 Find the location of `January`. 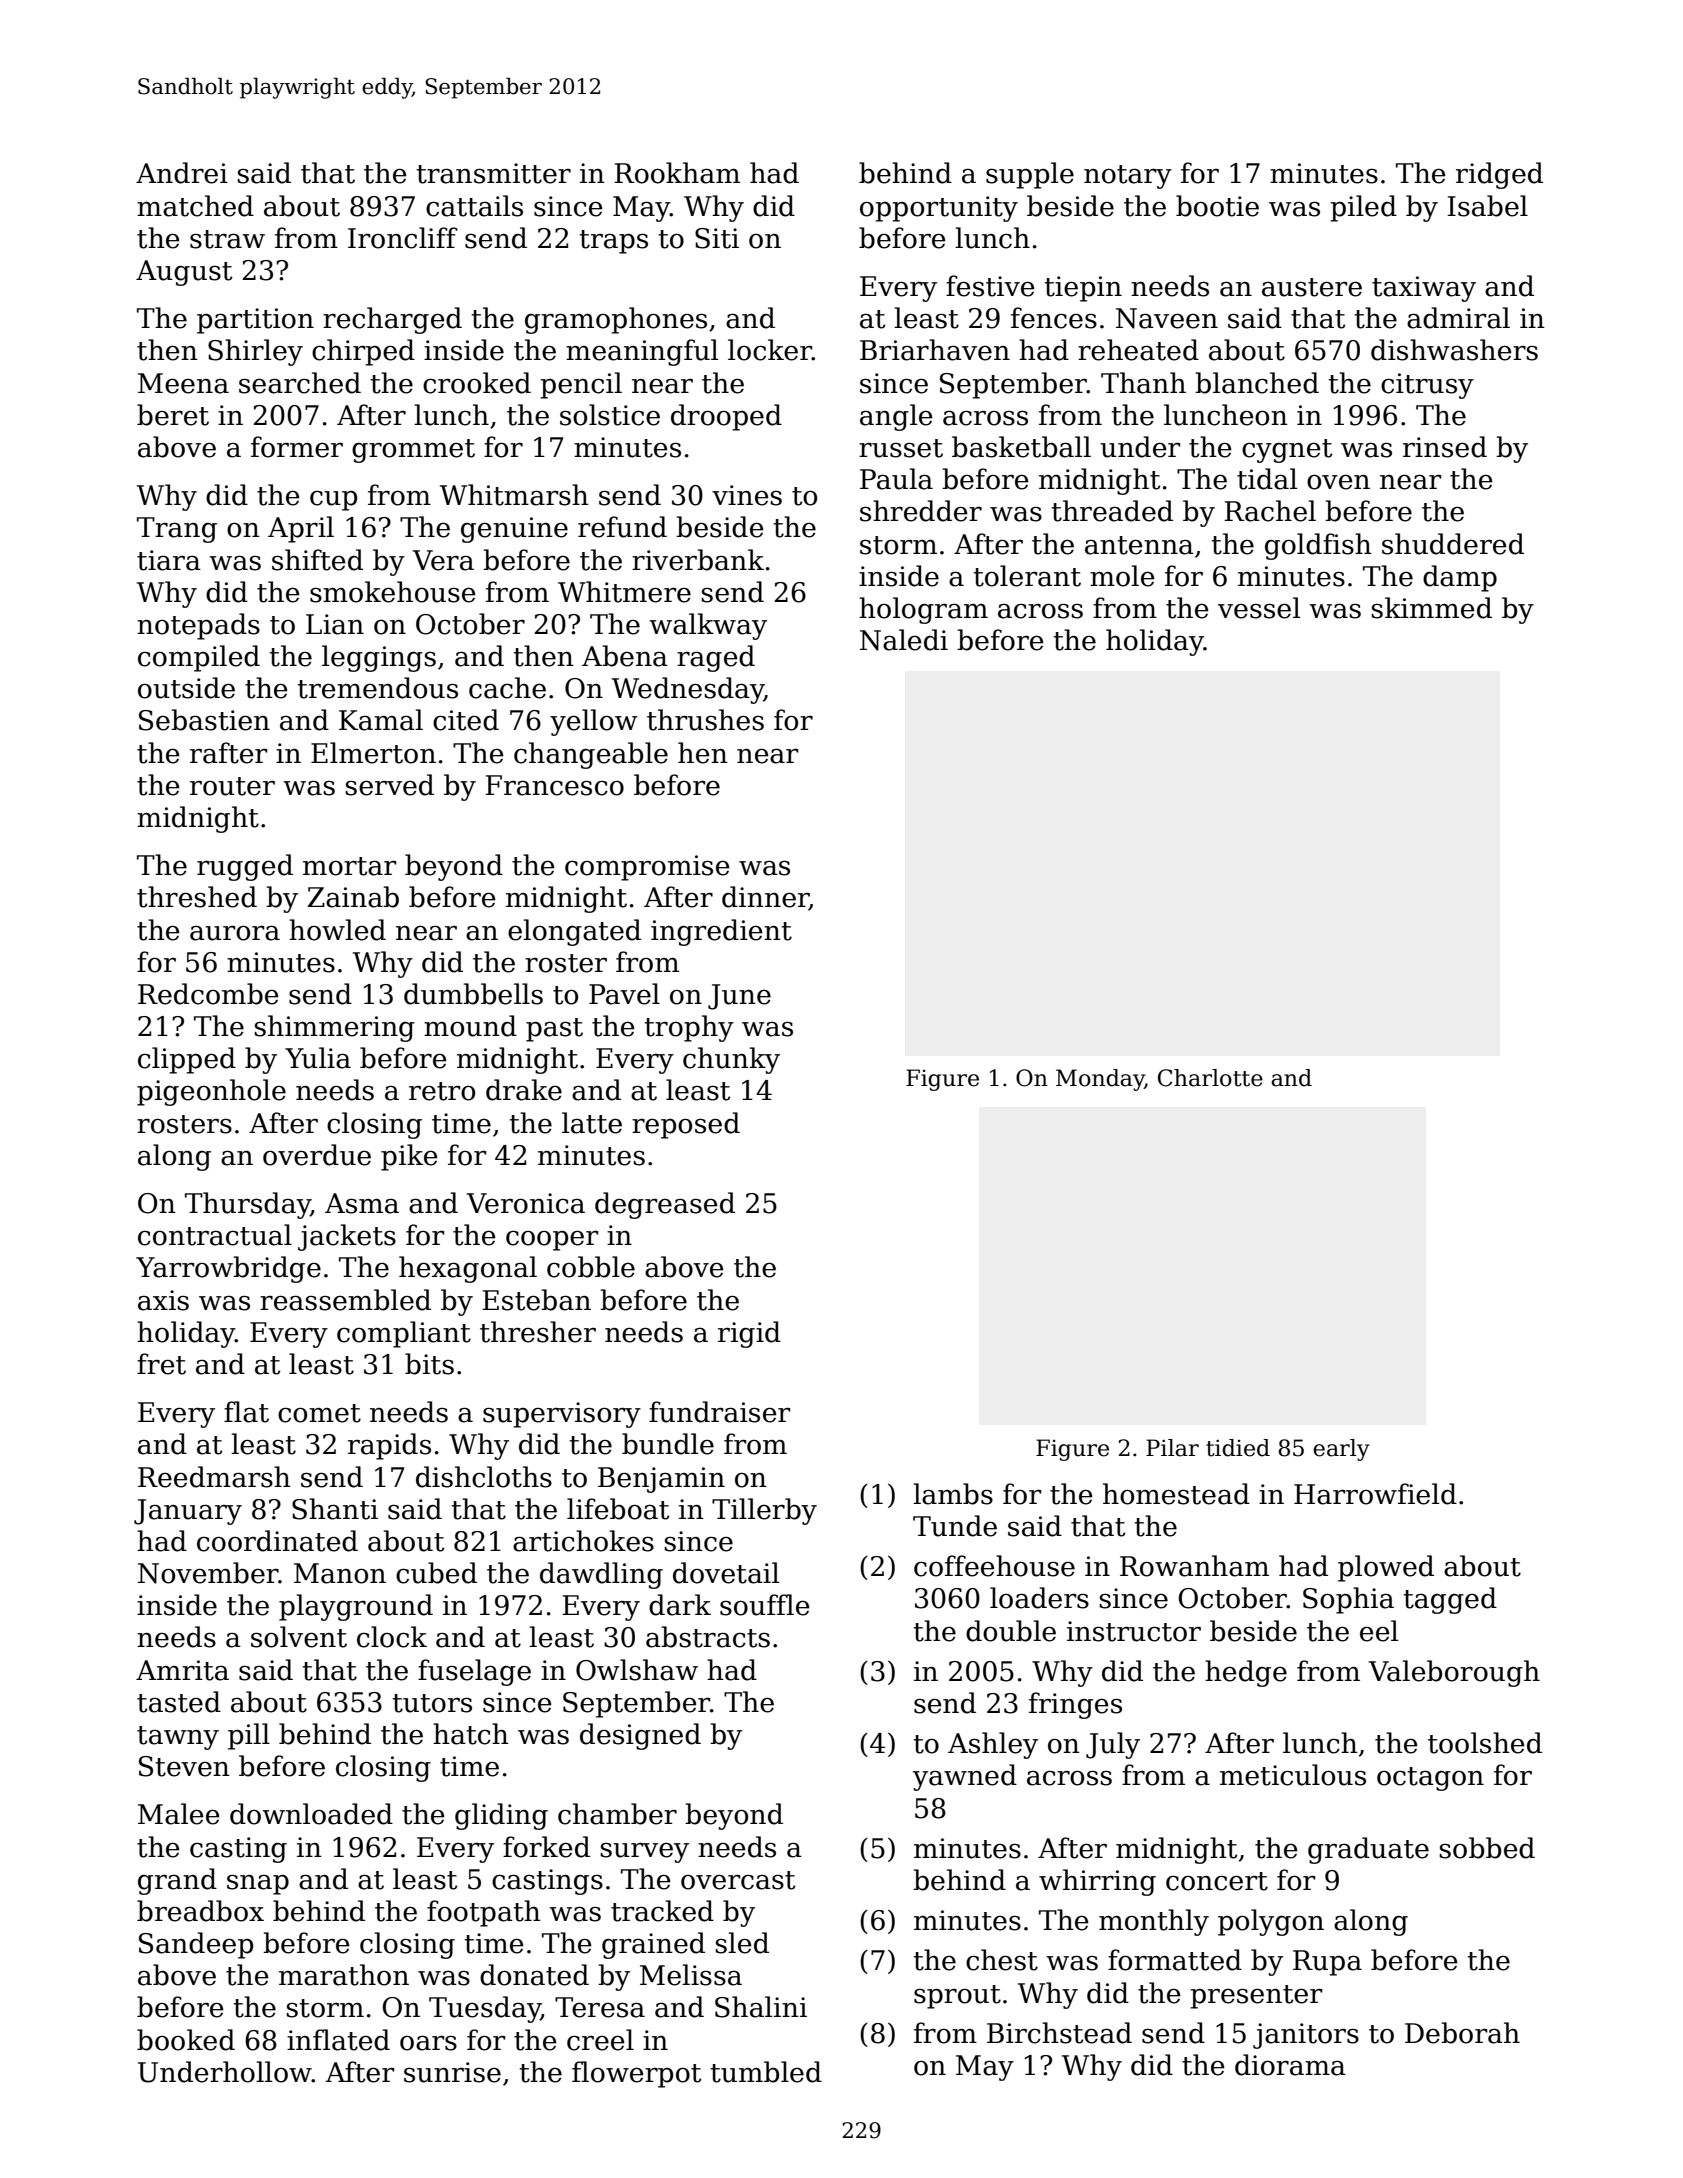

January is located at coordinates (188, 1512).
